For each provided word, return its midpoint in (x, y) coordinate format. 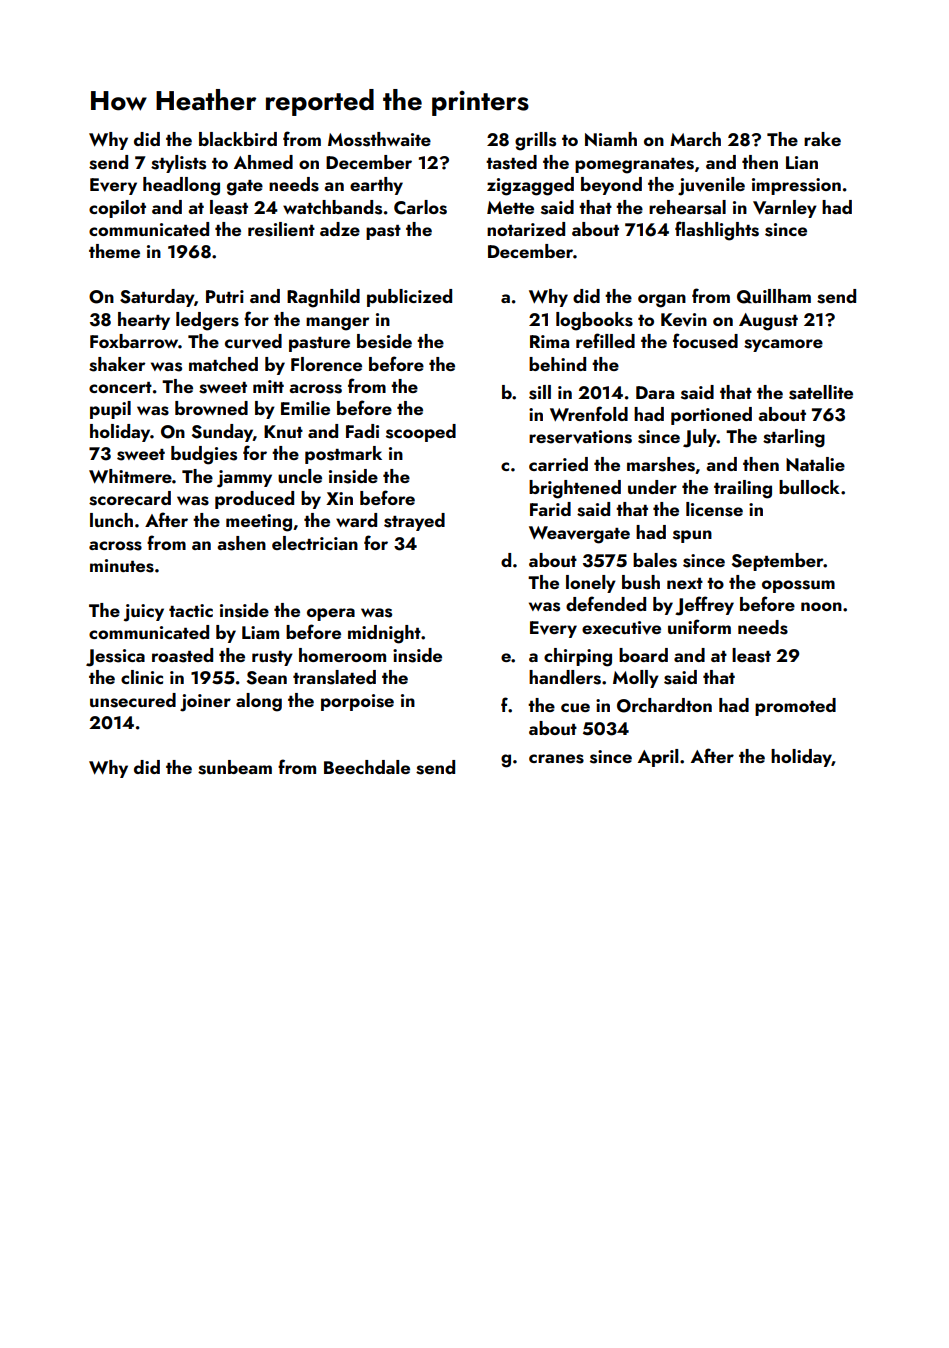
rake (822, 139)
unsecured (133, 700)
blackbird (238, 139)
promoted (795, 707)
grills (535, 141)
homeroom (342, 655)
